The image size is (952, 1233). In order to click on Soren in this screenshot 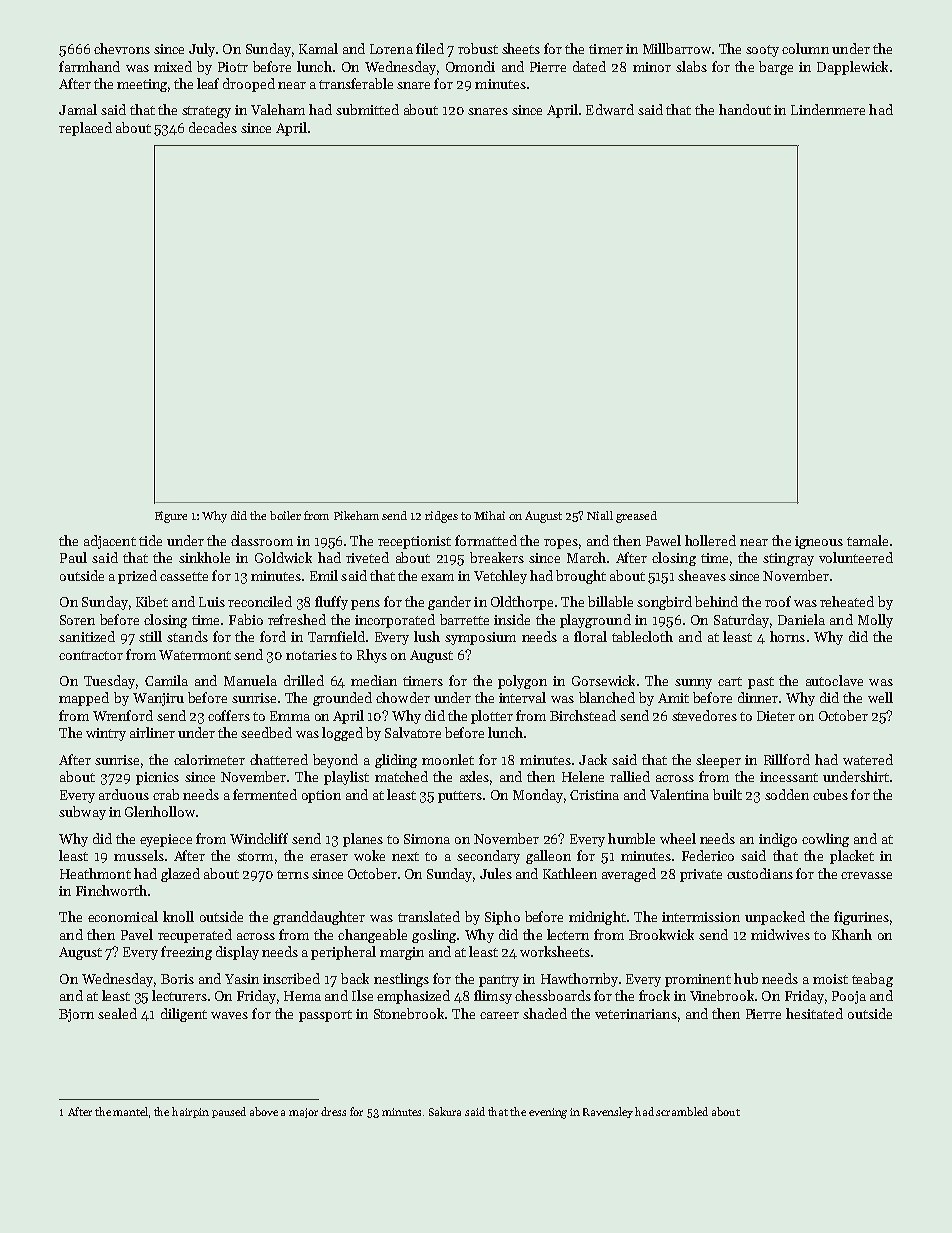, I will do `click(77, 620)`.
